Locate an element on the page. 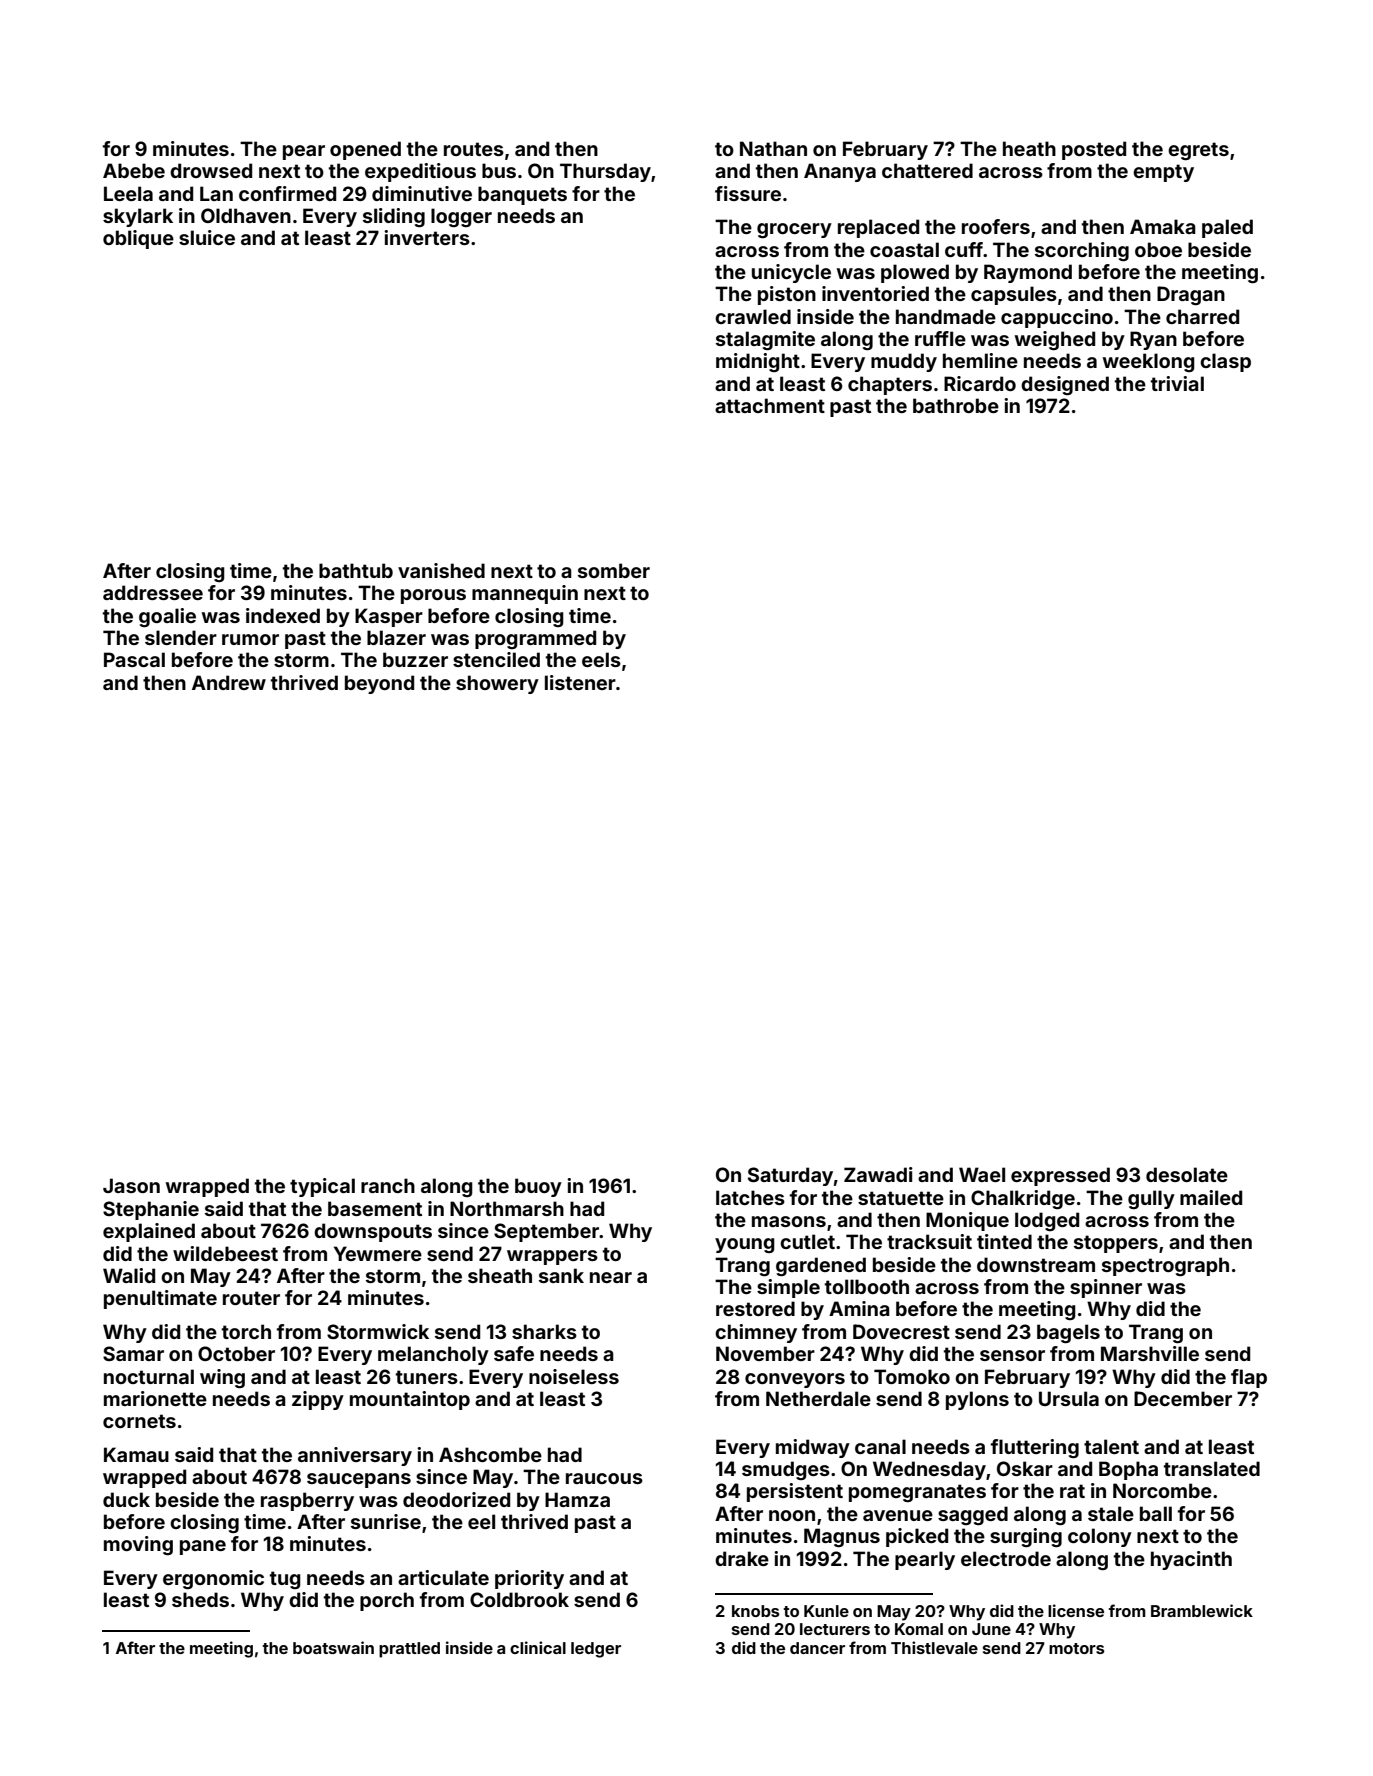 The width and height of the document is (1373, 1776). Walid is located at coordinates (129, 1275).
